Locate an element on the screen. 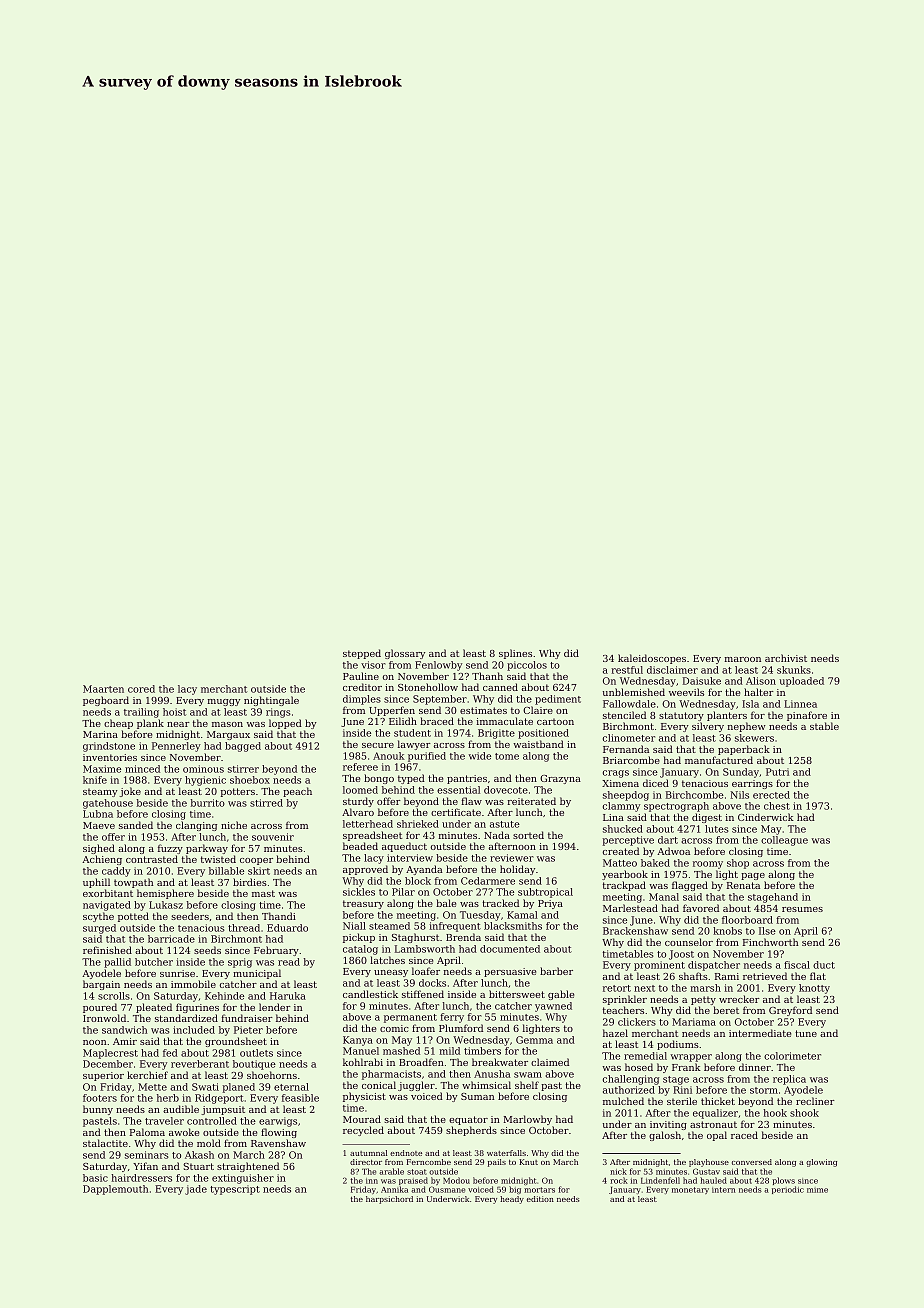 The height and width of the screenshot is (1308, 924). interview is located at coordinates (410, 858).
